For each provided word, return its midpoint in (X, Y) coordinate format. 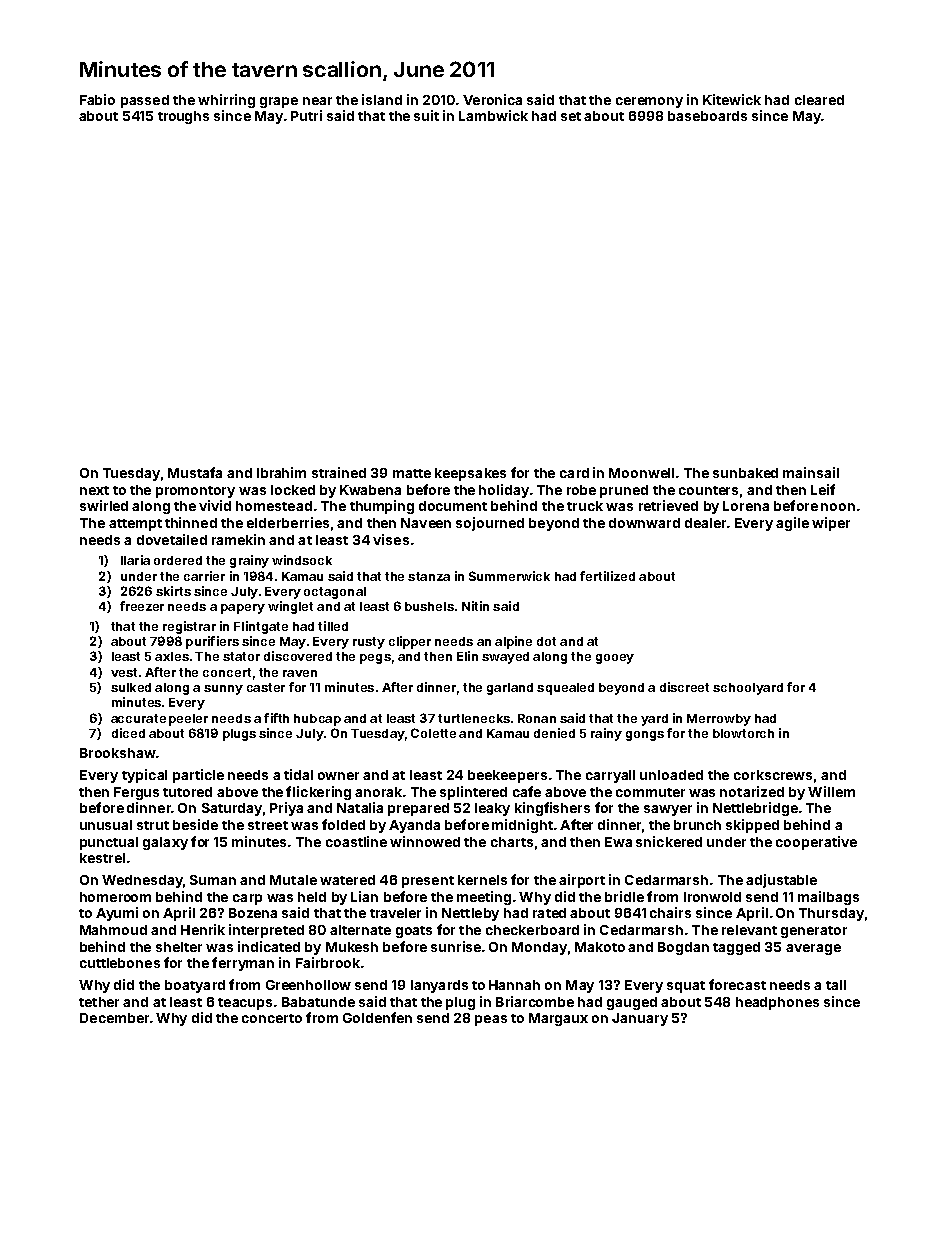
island (382, 99)
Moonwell (641, 473)
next (94, 490)
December (114, 1018)
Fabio (97, 99)
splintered (473, 793)
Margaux (558, 1019)
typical (144, 776)
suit (426, 115)
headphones (777, 1003)
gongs (645, 736)
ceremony (649, 102)
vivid (215, 505)
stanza (429, 576)
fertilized (607, 576)
